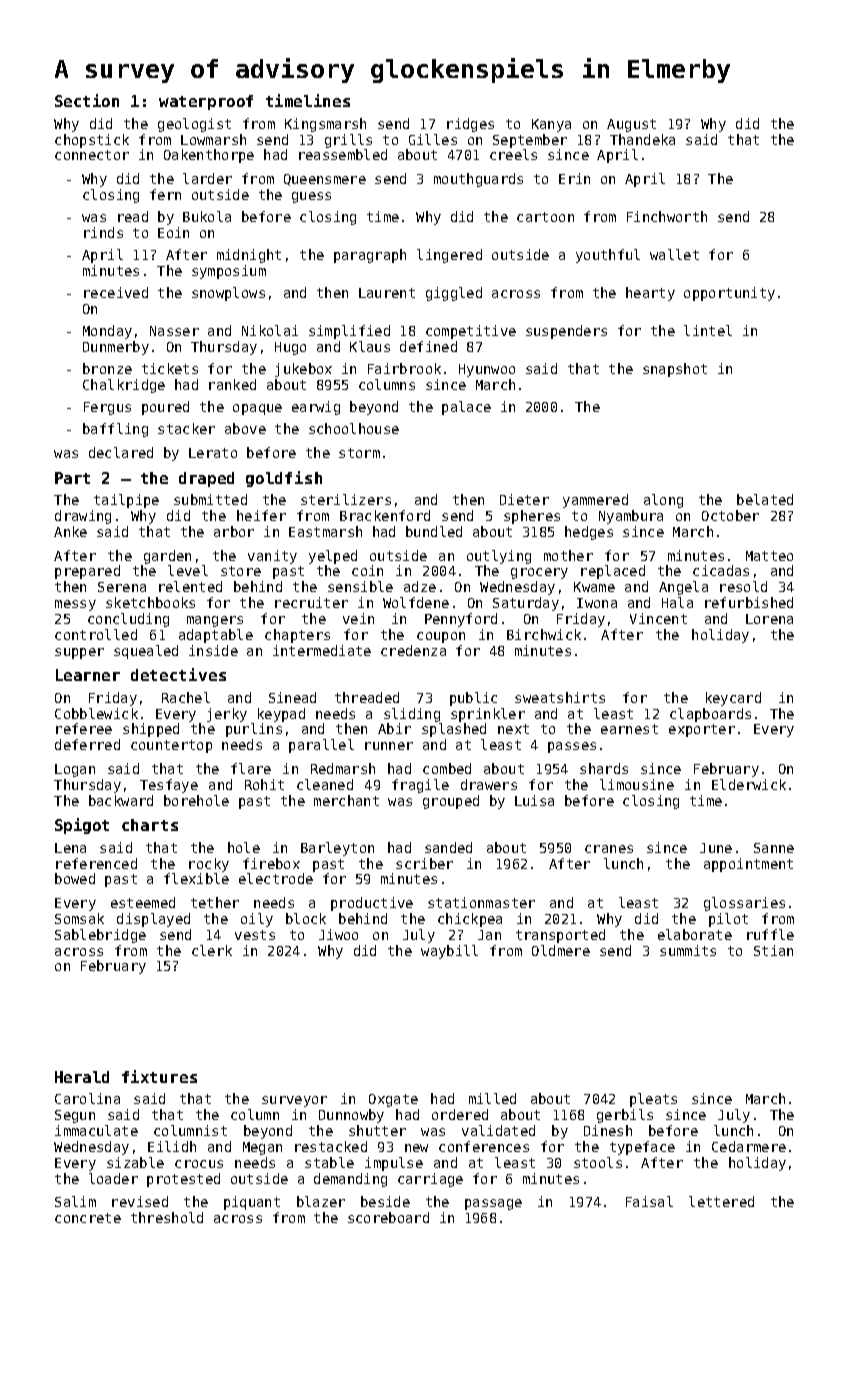 Image resolution: width=849 pixels, height=1400 pixels. I want to click on shipped, so click(151, 730).
